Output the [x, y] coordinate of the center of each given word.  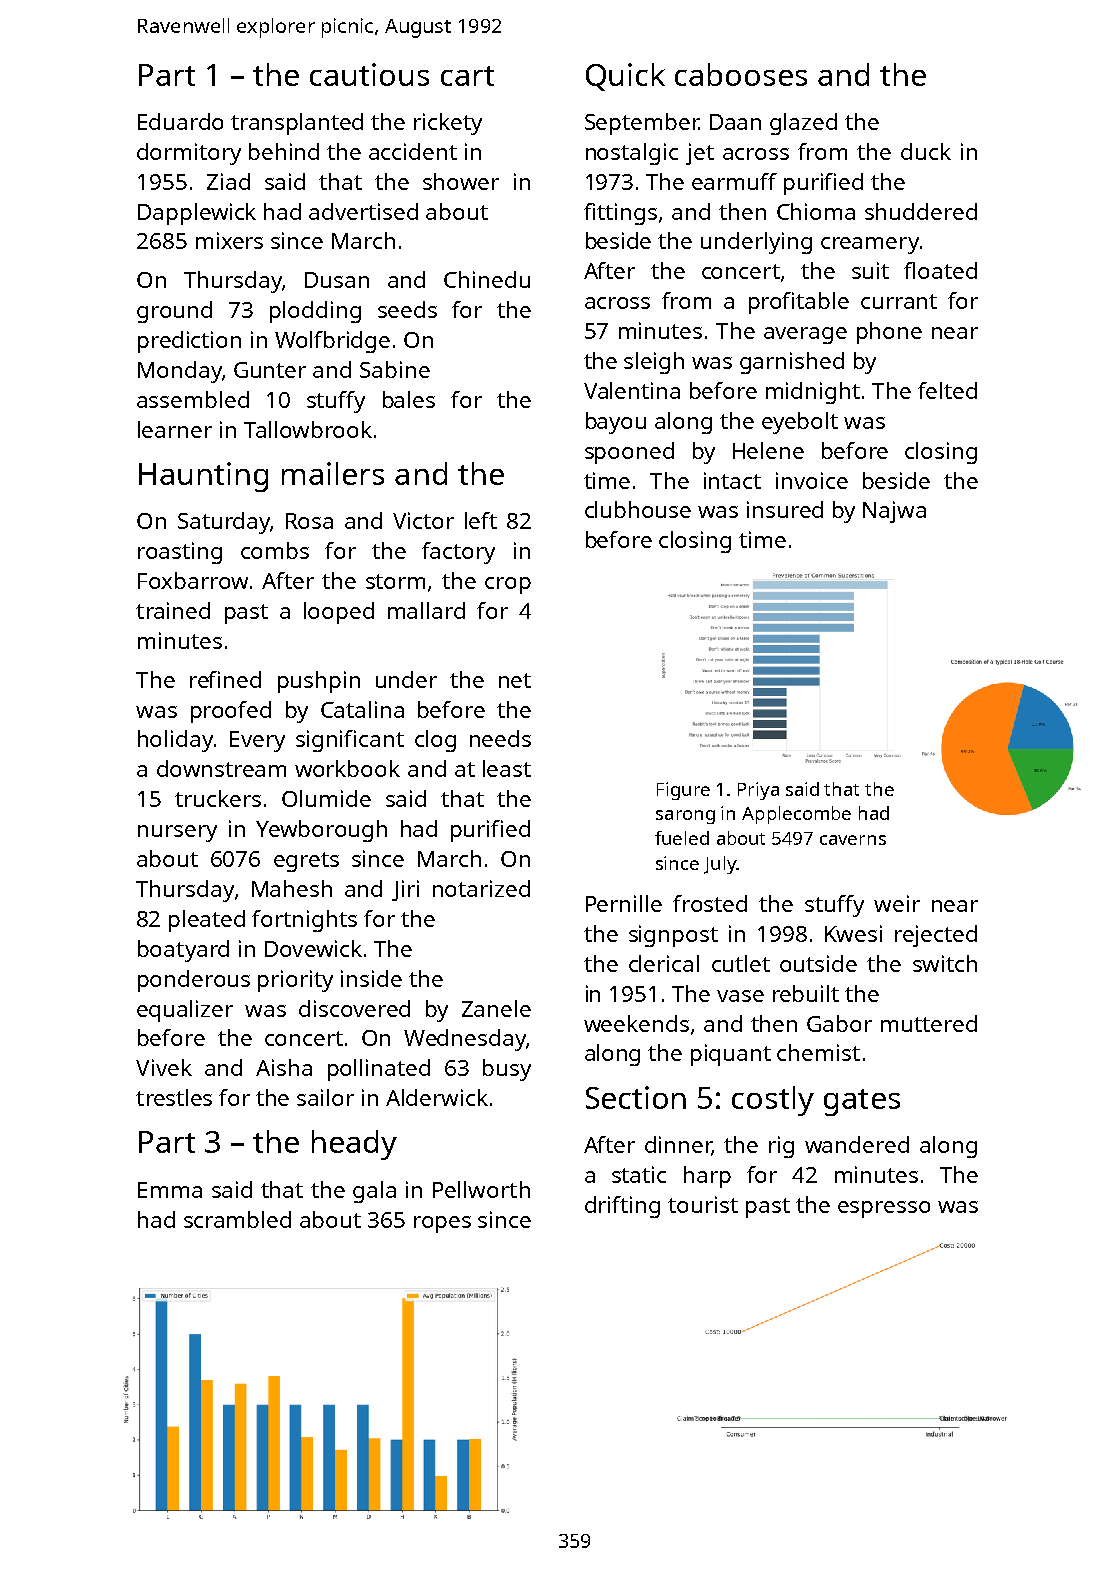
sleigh [654, 363]
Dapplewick [197, 214]
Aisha [284, 1067]
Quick [625, 77]
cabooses [741, 74]
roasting [180, 553]
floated [940, 270]
